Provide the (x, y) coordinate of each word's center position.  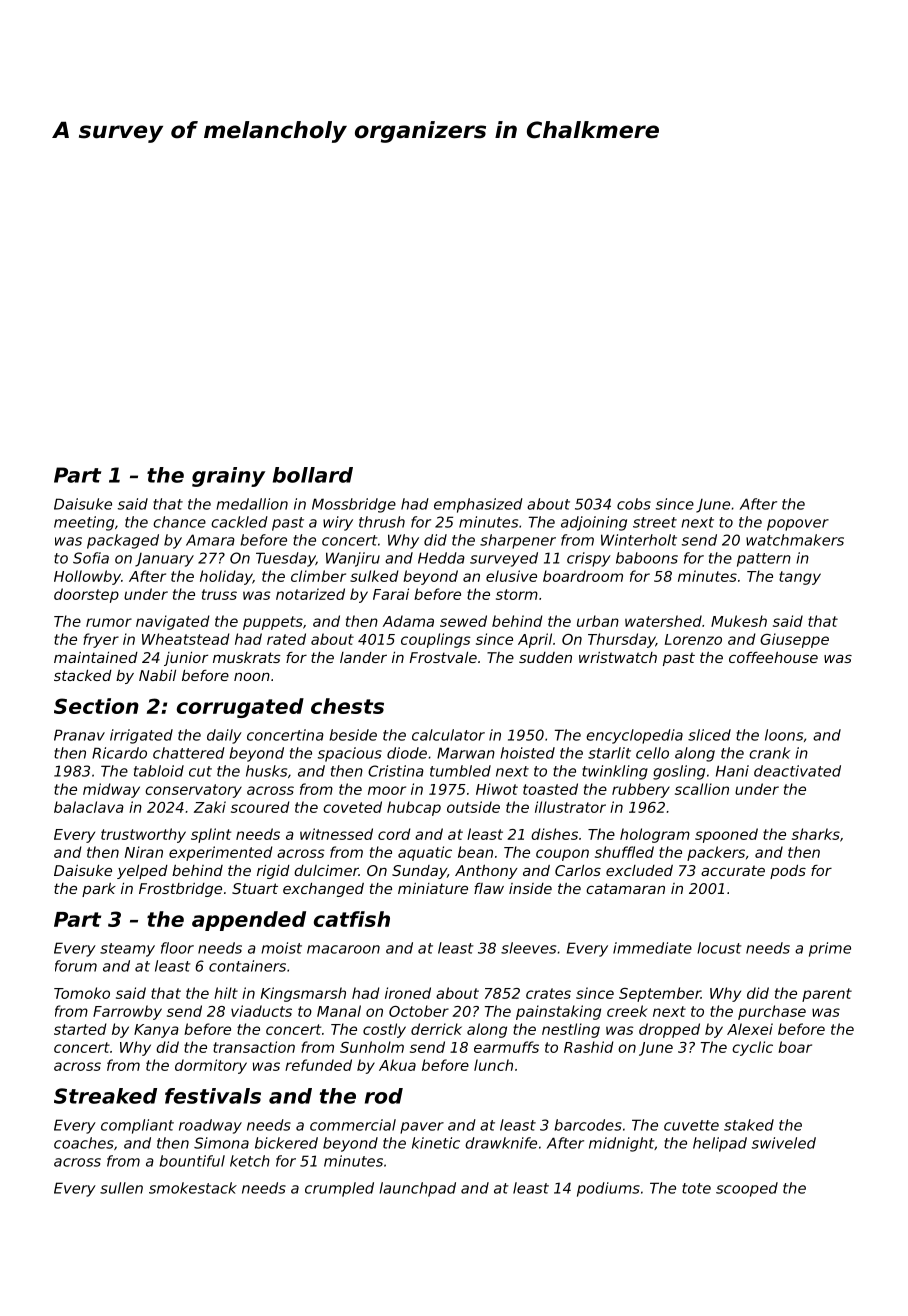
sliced (709, 735)
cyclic (752, 1048)
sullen (121, 1188)
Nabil (157, 675)
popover (798, 525)
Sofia (91, 558)
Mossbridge (354, 505)
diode (407, 753)
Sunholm (372, 1047)
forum (76, 966)
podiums (608, 1189)
